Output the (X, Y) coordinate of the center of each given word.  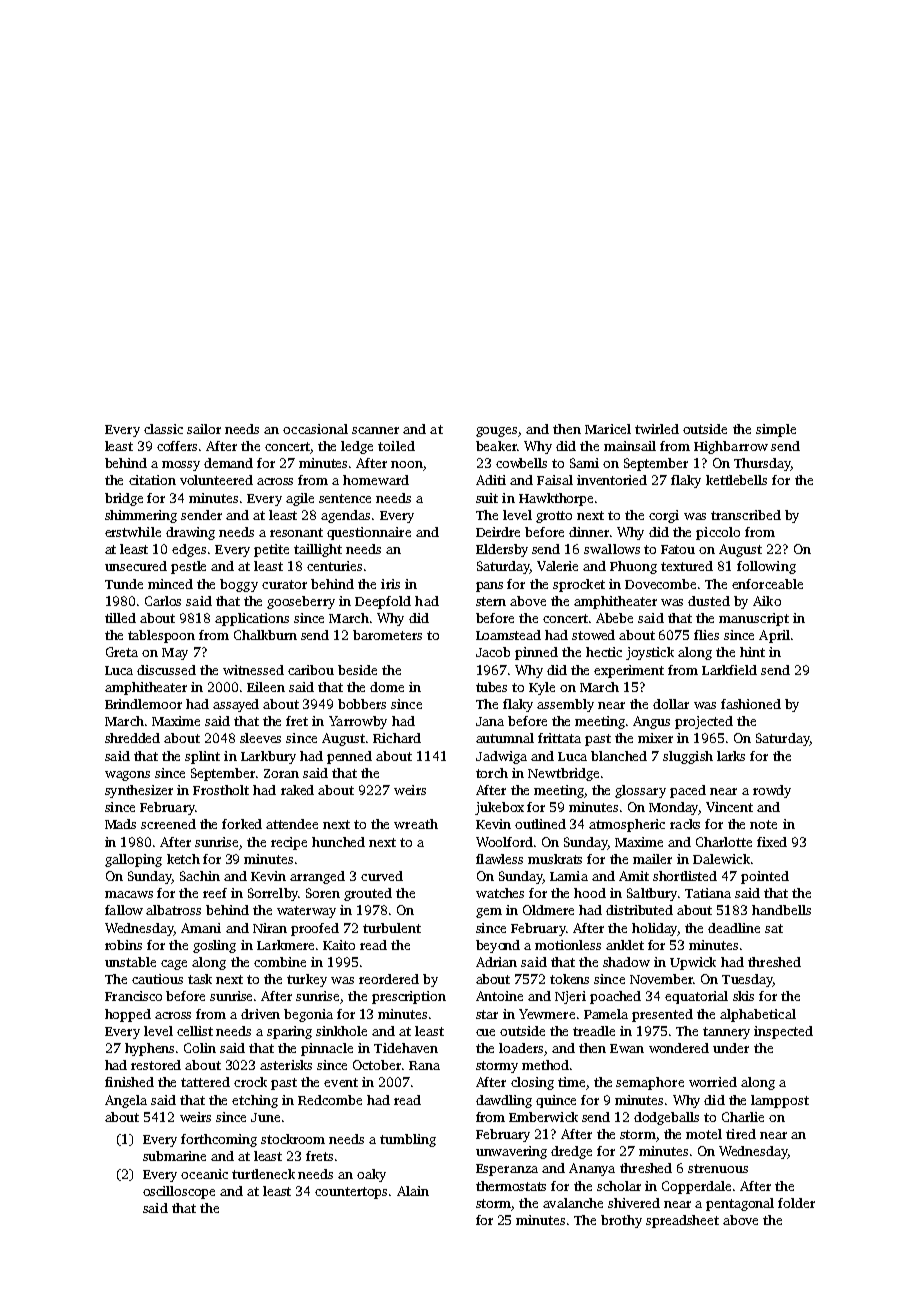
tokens (569, 979)
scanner (375, 430)
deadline (734, 928)
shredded (132, 738)
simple (776, 430)
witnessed (253, 670)
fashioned (751, 704)
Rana (424, 1065)
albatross (173, 910)
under (731, 1048)
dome (387, 687)
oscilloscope (179, 1192)
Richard (397, 738)
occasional (315, 429)
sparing (289, 1032)
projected (704, 722)
